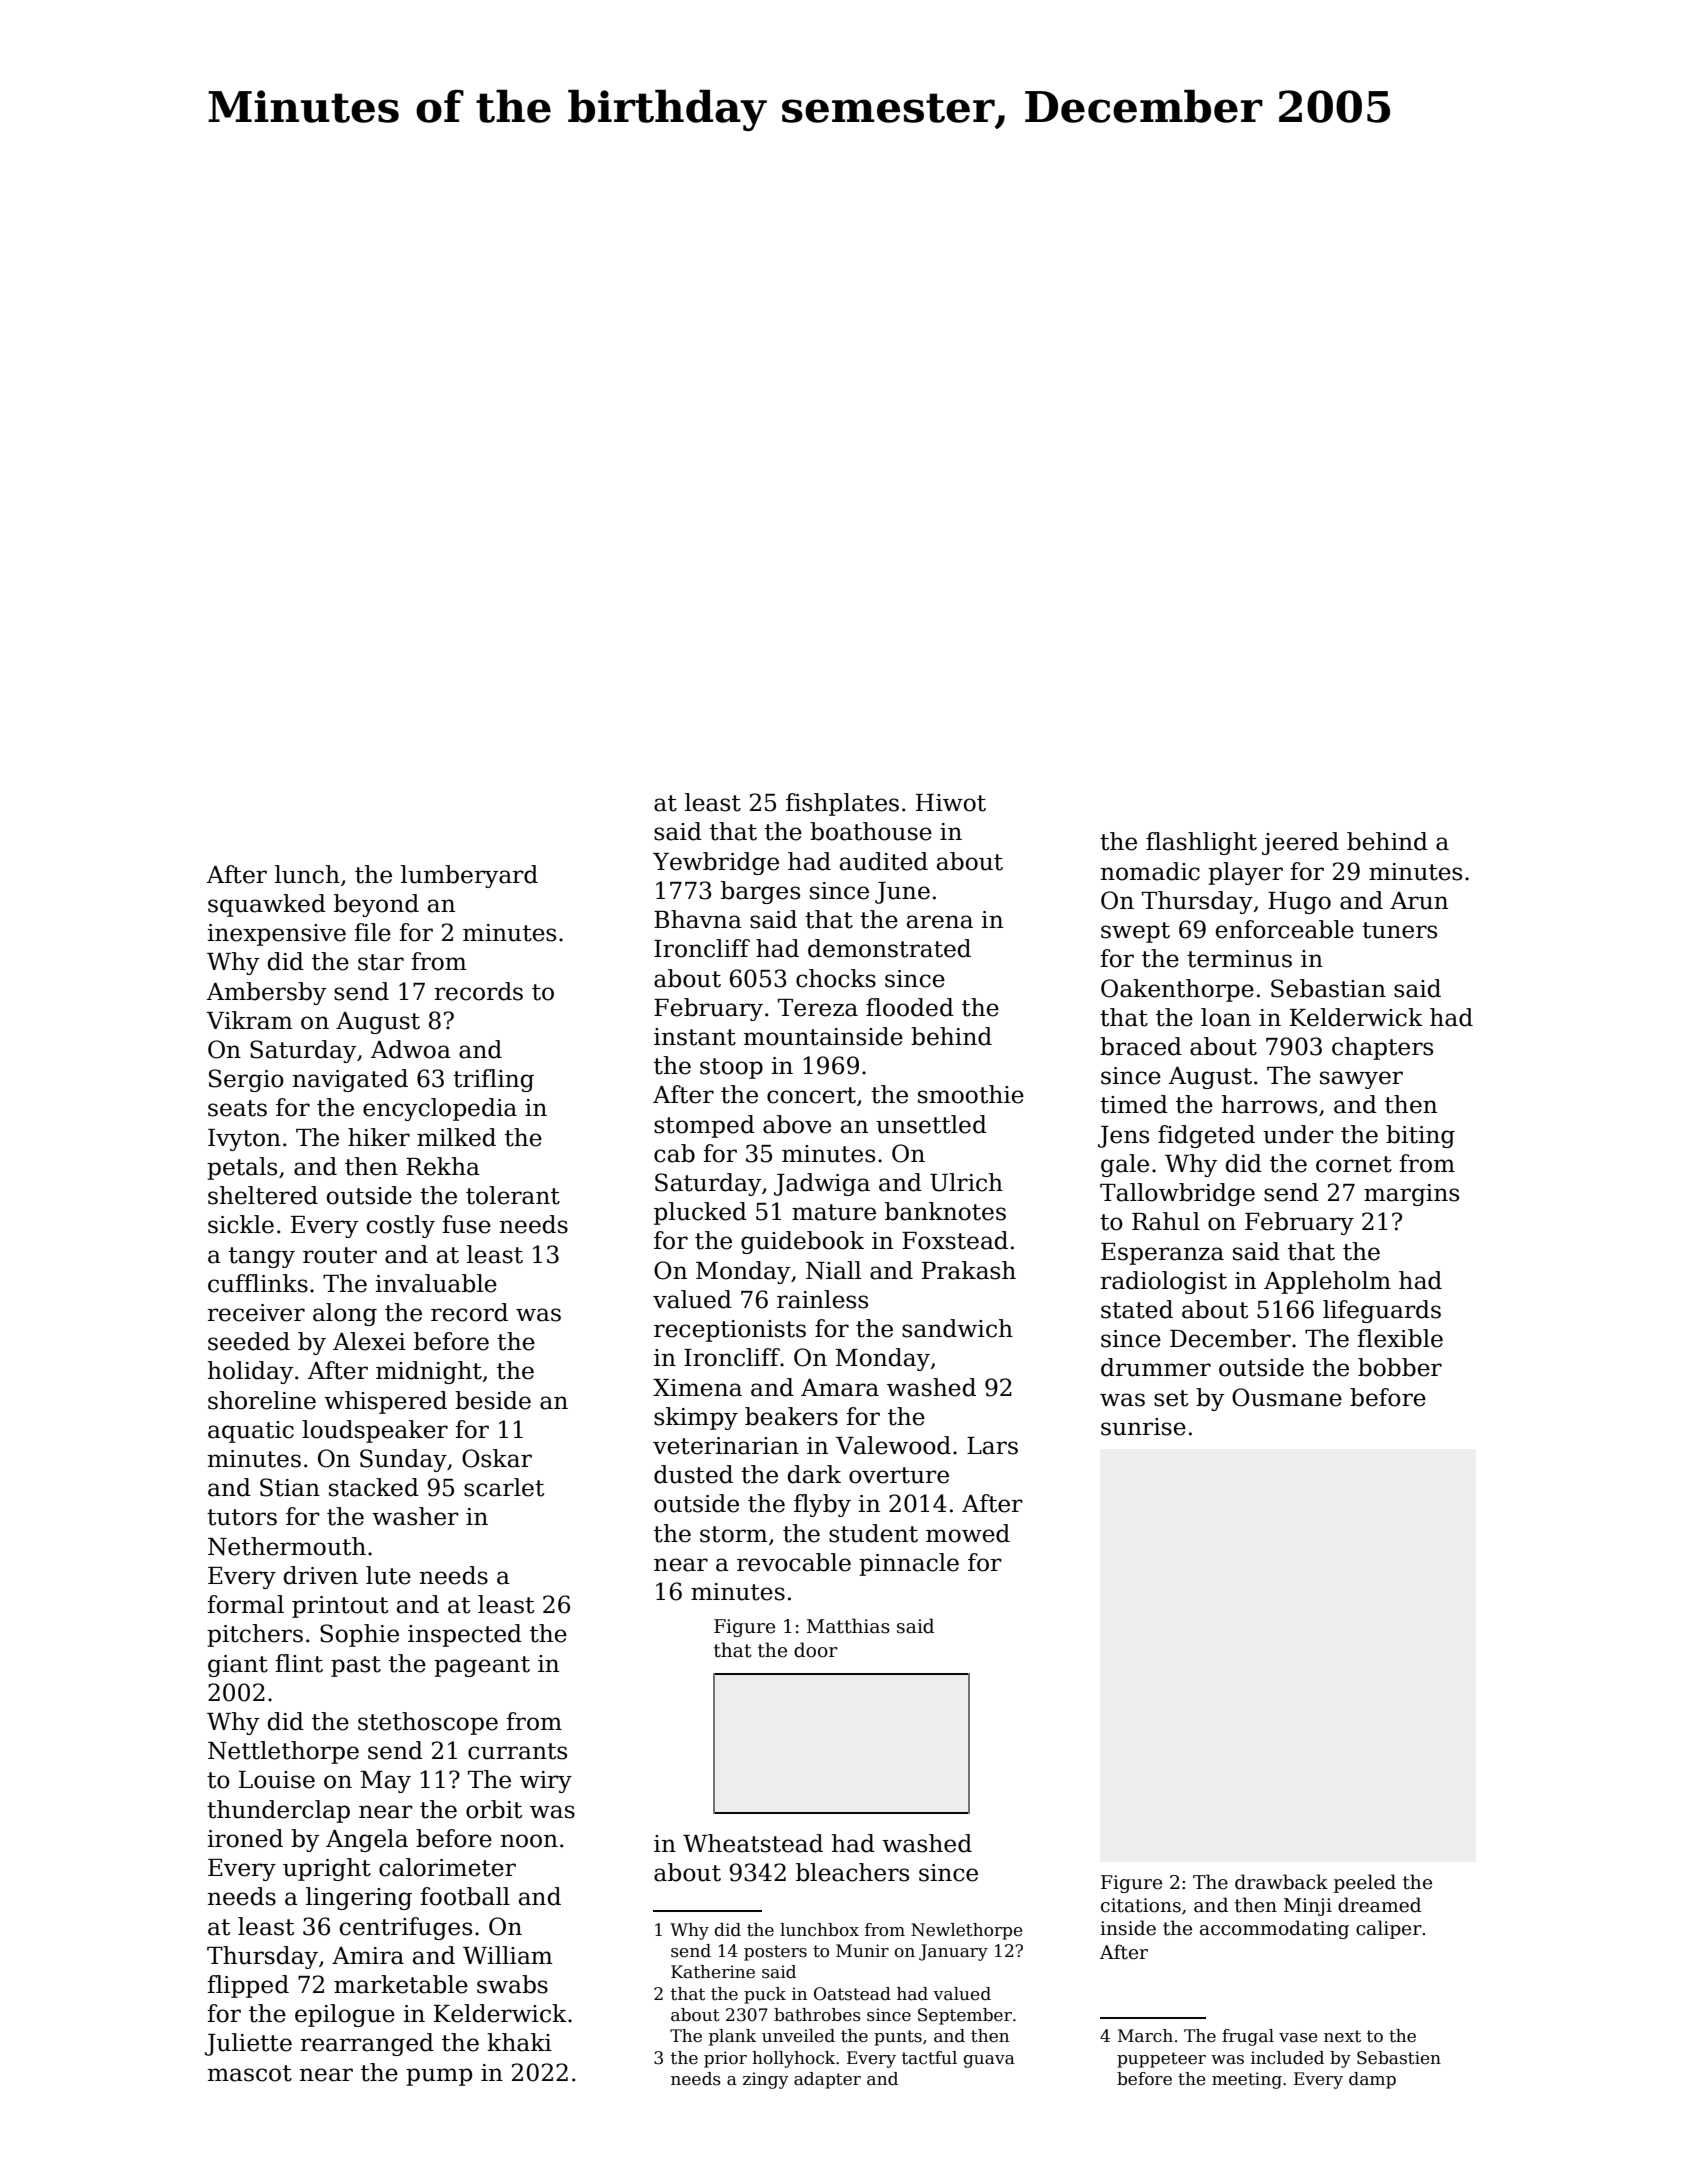 The height and width of the screenshot is (2178, 1683). I want to click on pump, so click(439, 2077).
